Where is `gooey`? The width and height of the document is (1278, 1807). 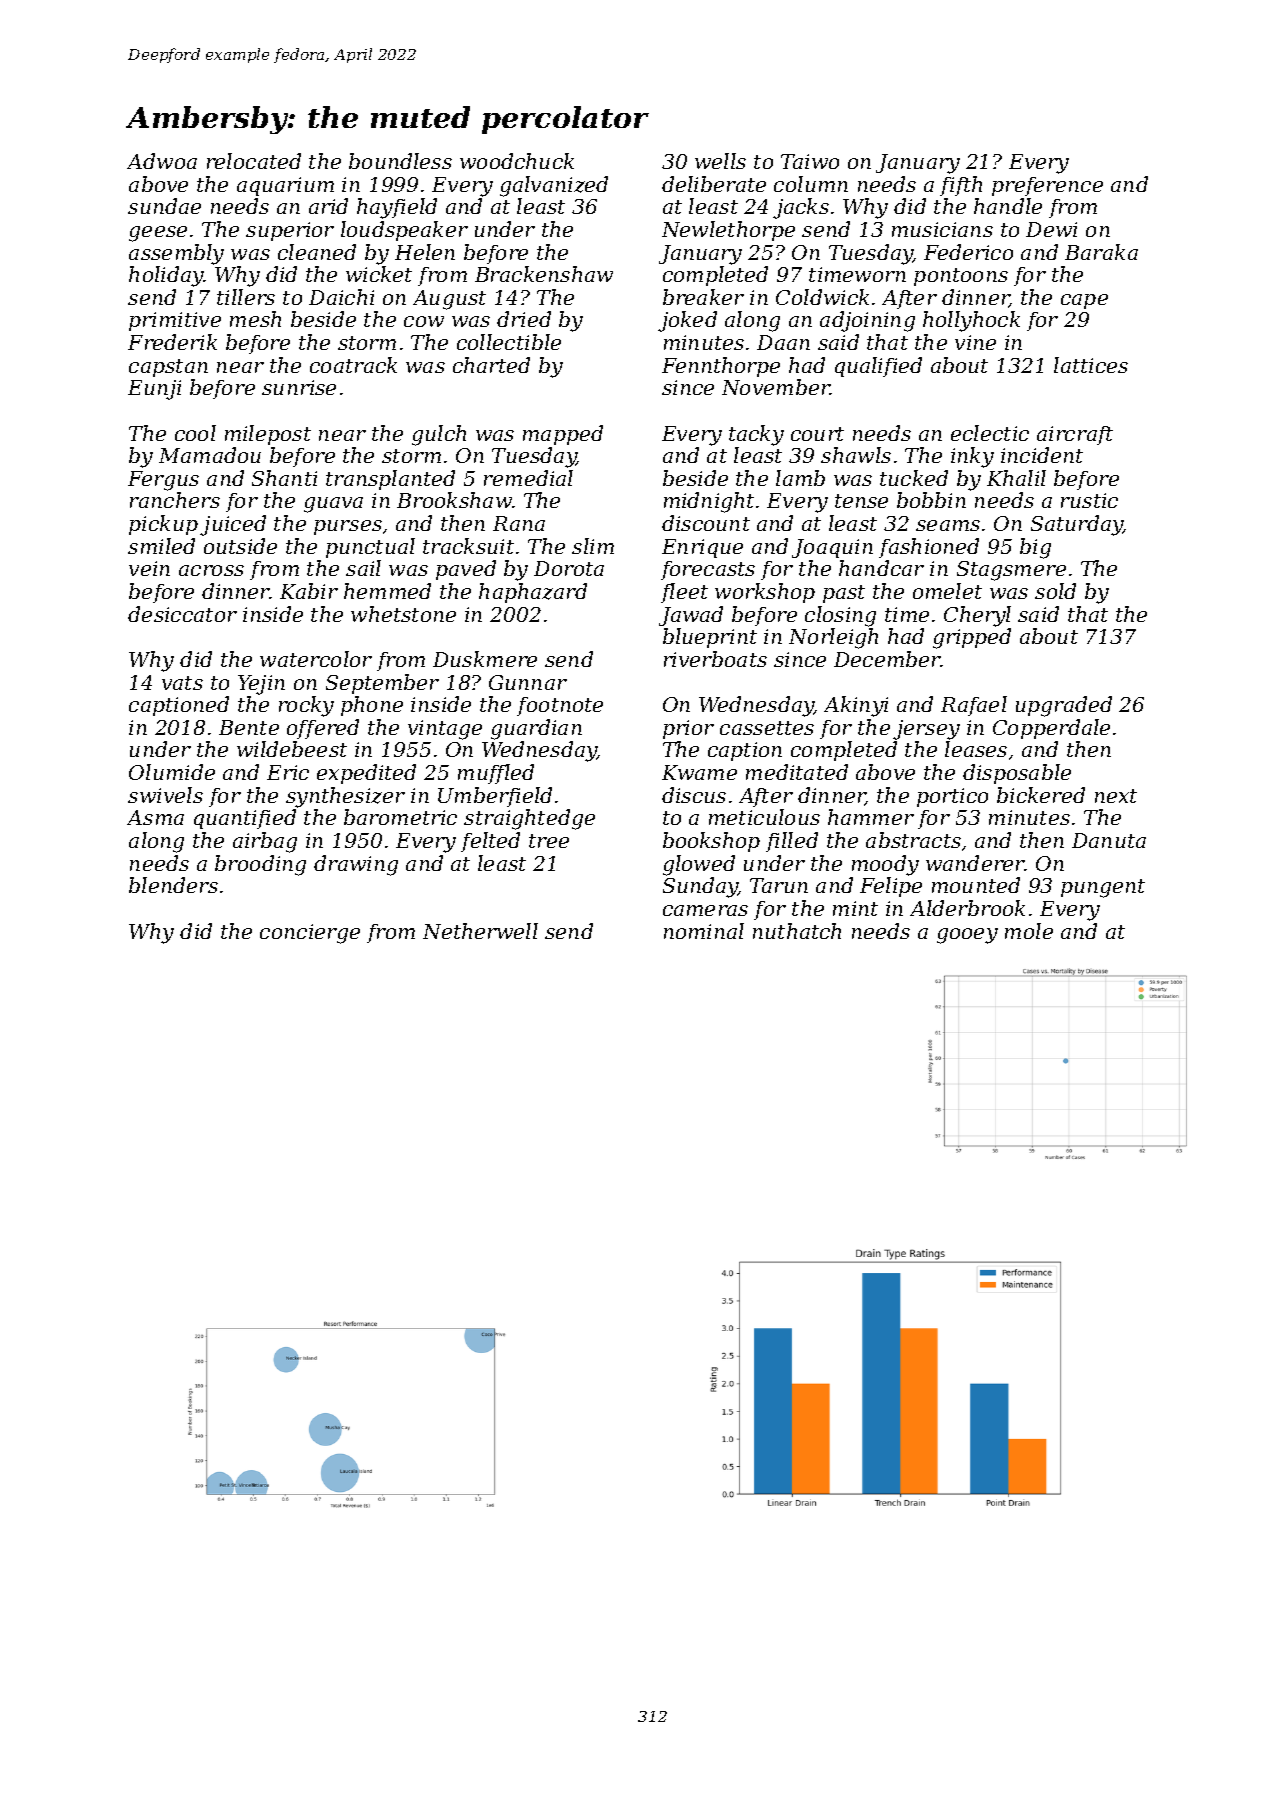 gooey is located at coordinates (967, 936).
